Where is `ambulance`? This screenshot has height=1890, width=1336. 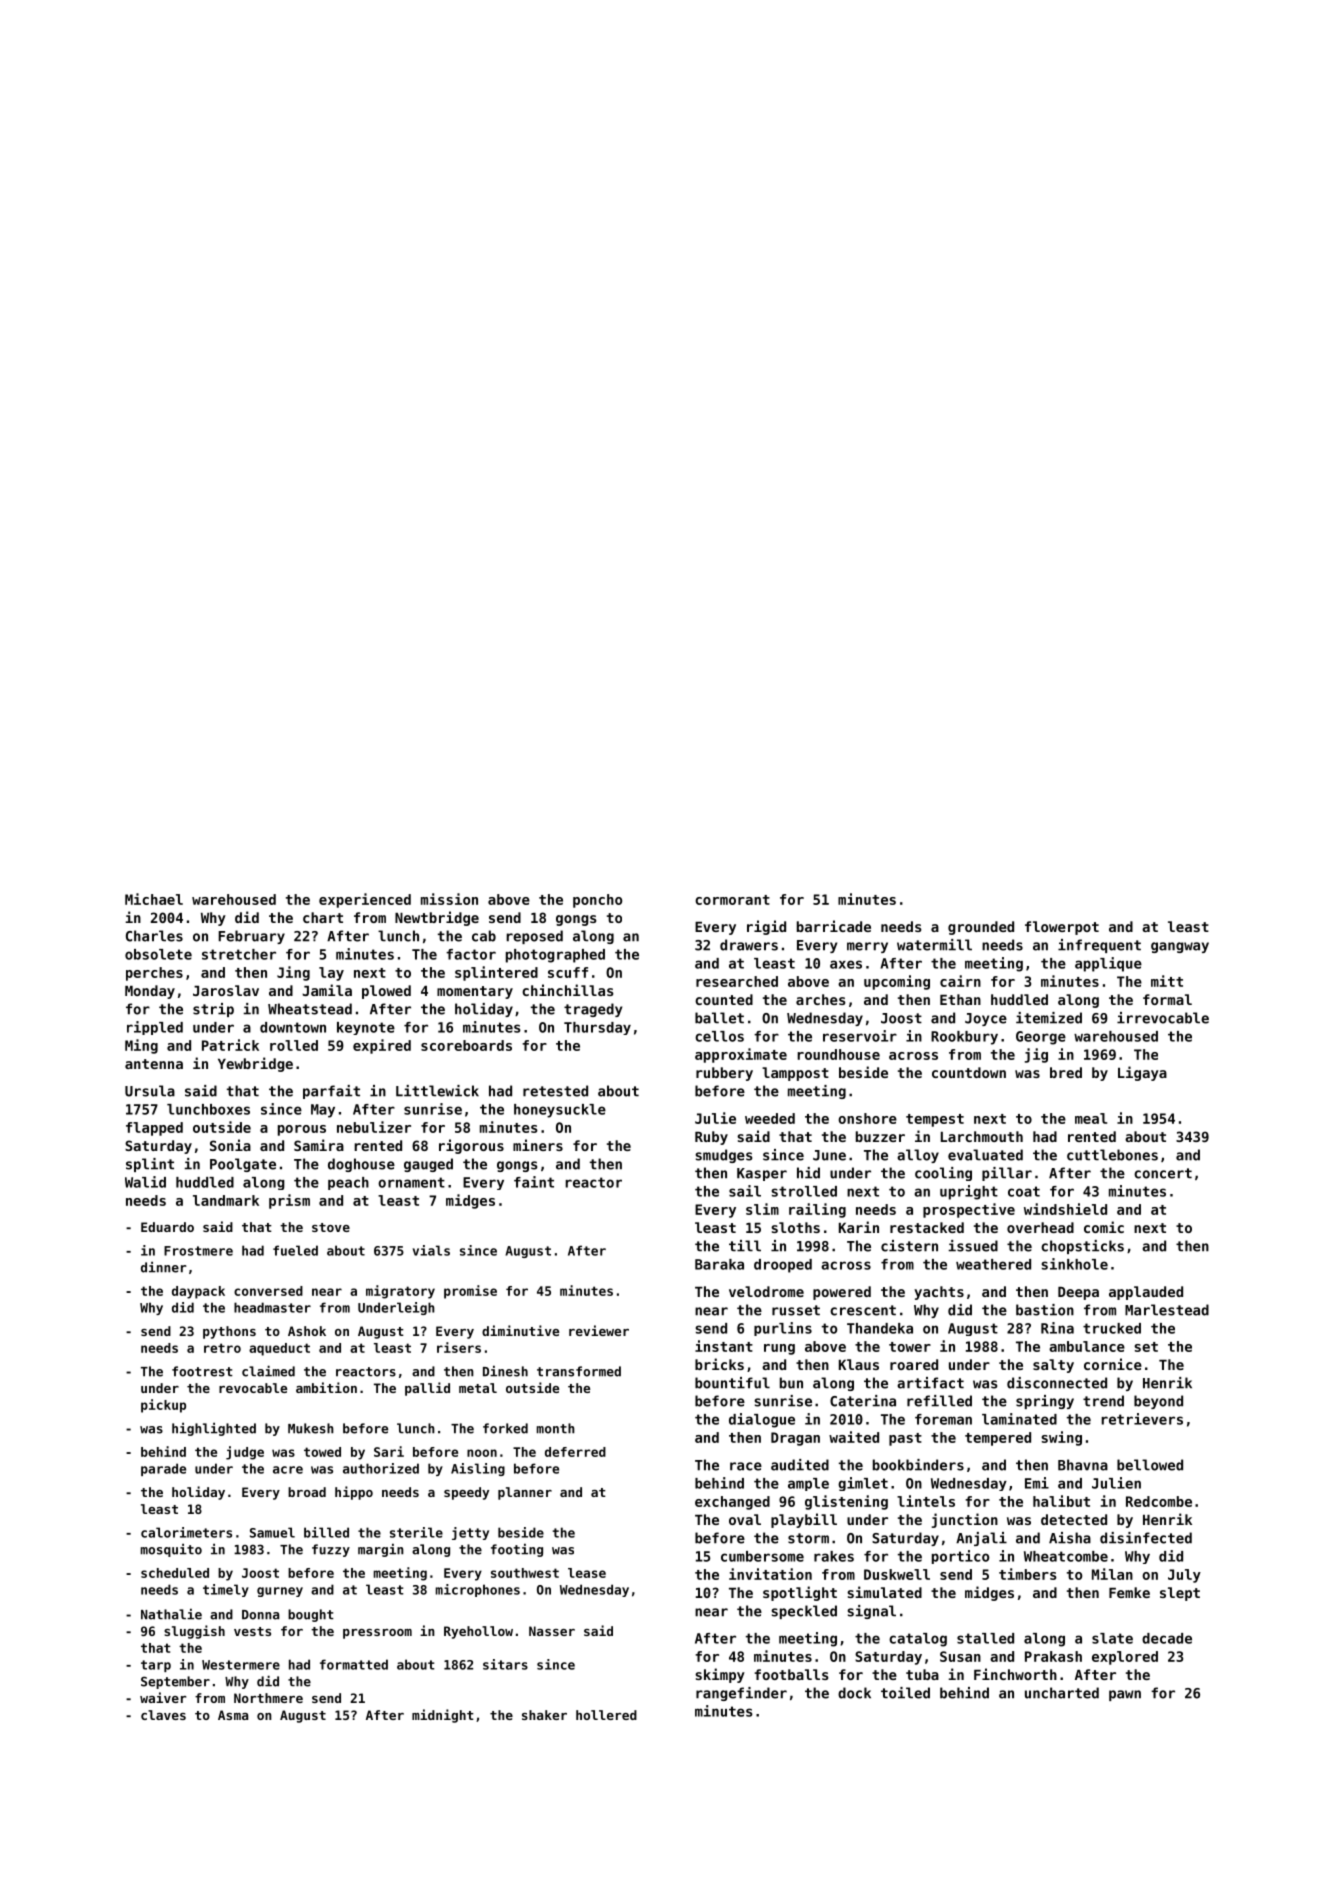
ambulance is located at coordinates (1087, 1346).
